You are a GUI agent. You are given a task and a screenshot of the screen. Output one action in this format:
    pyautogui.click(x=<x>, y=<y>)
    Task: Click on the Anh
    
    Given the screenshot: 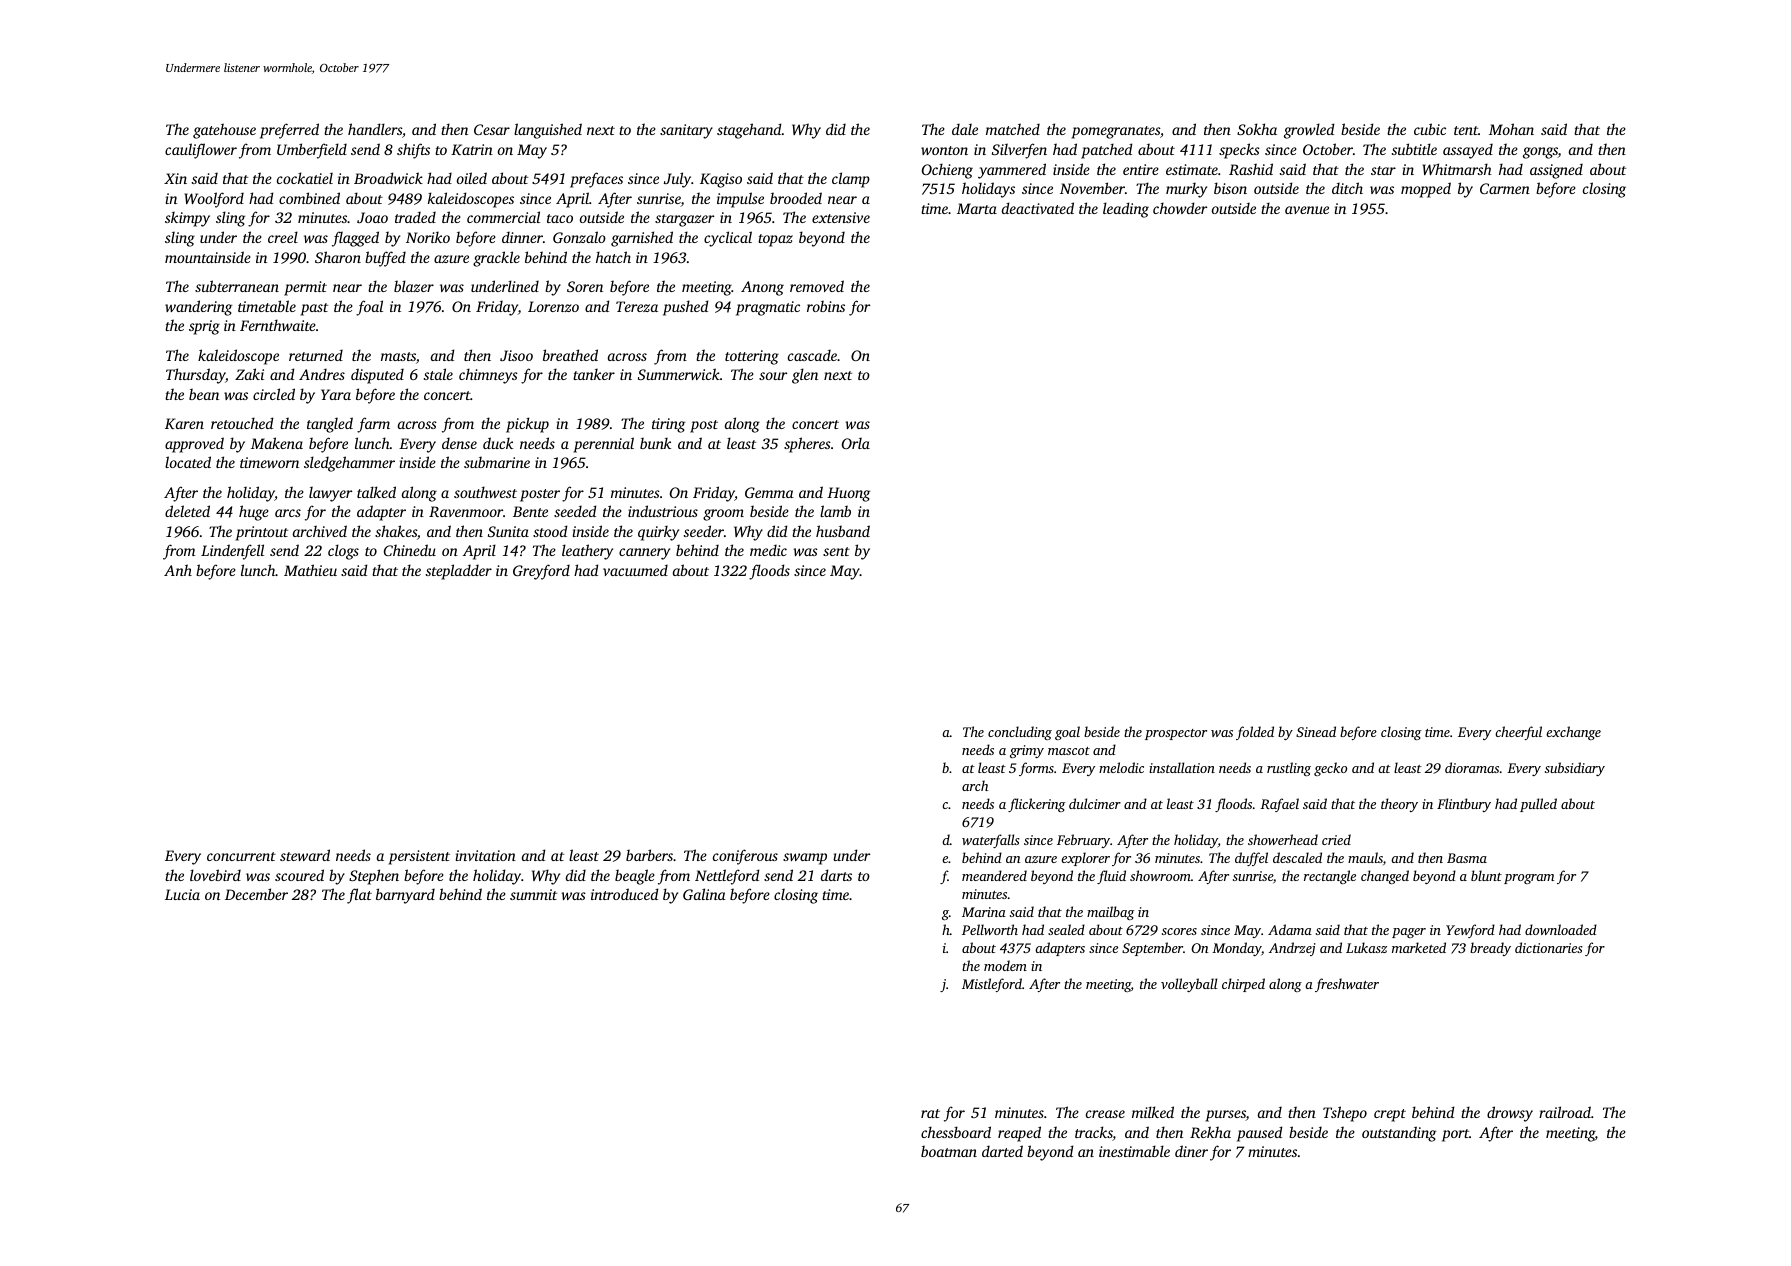 What is the action you would take?
    pyautogui.click(x=178, y=570)
